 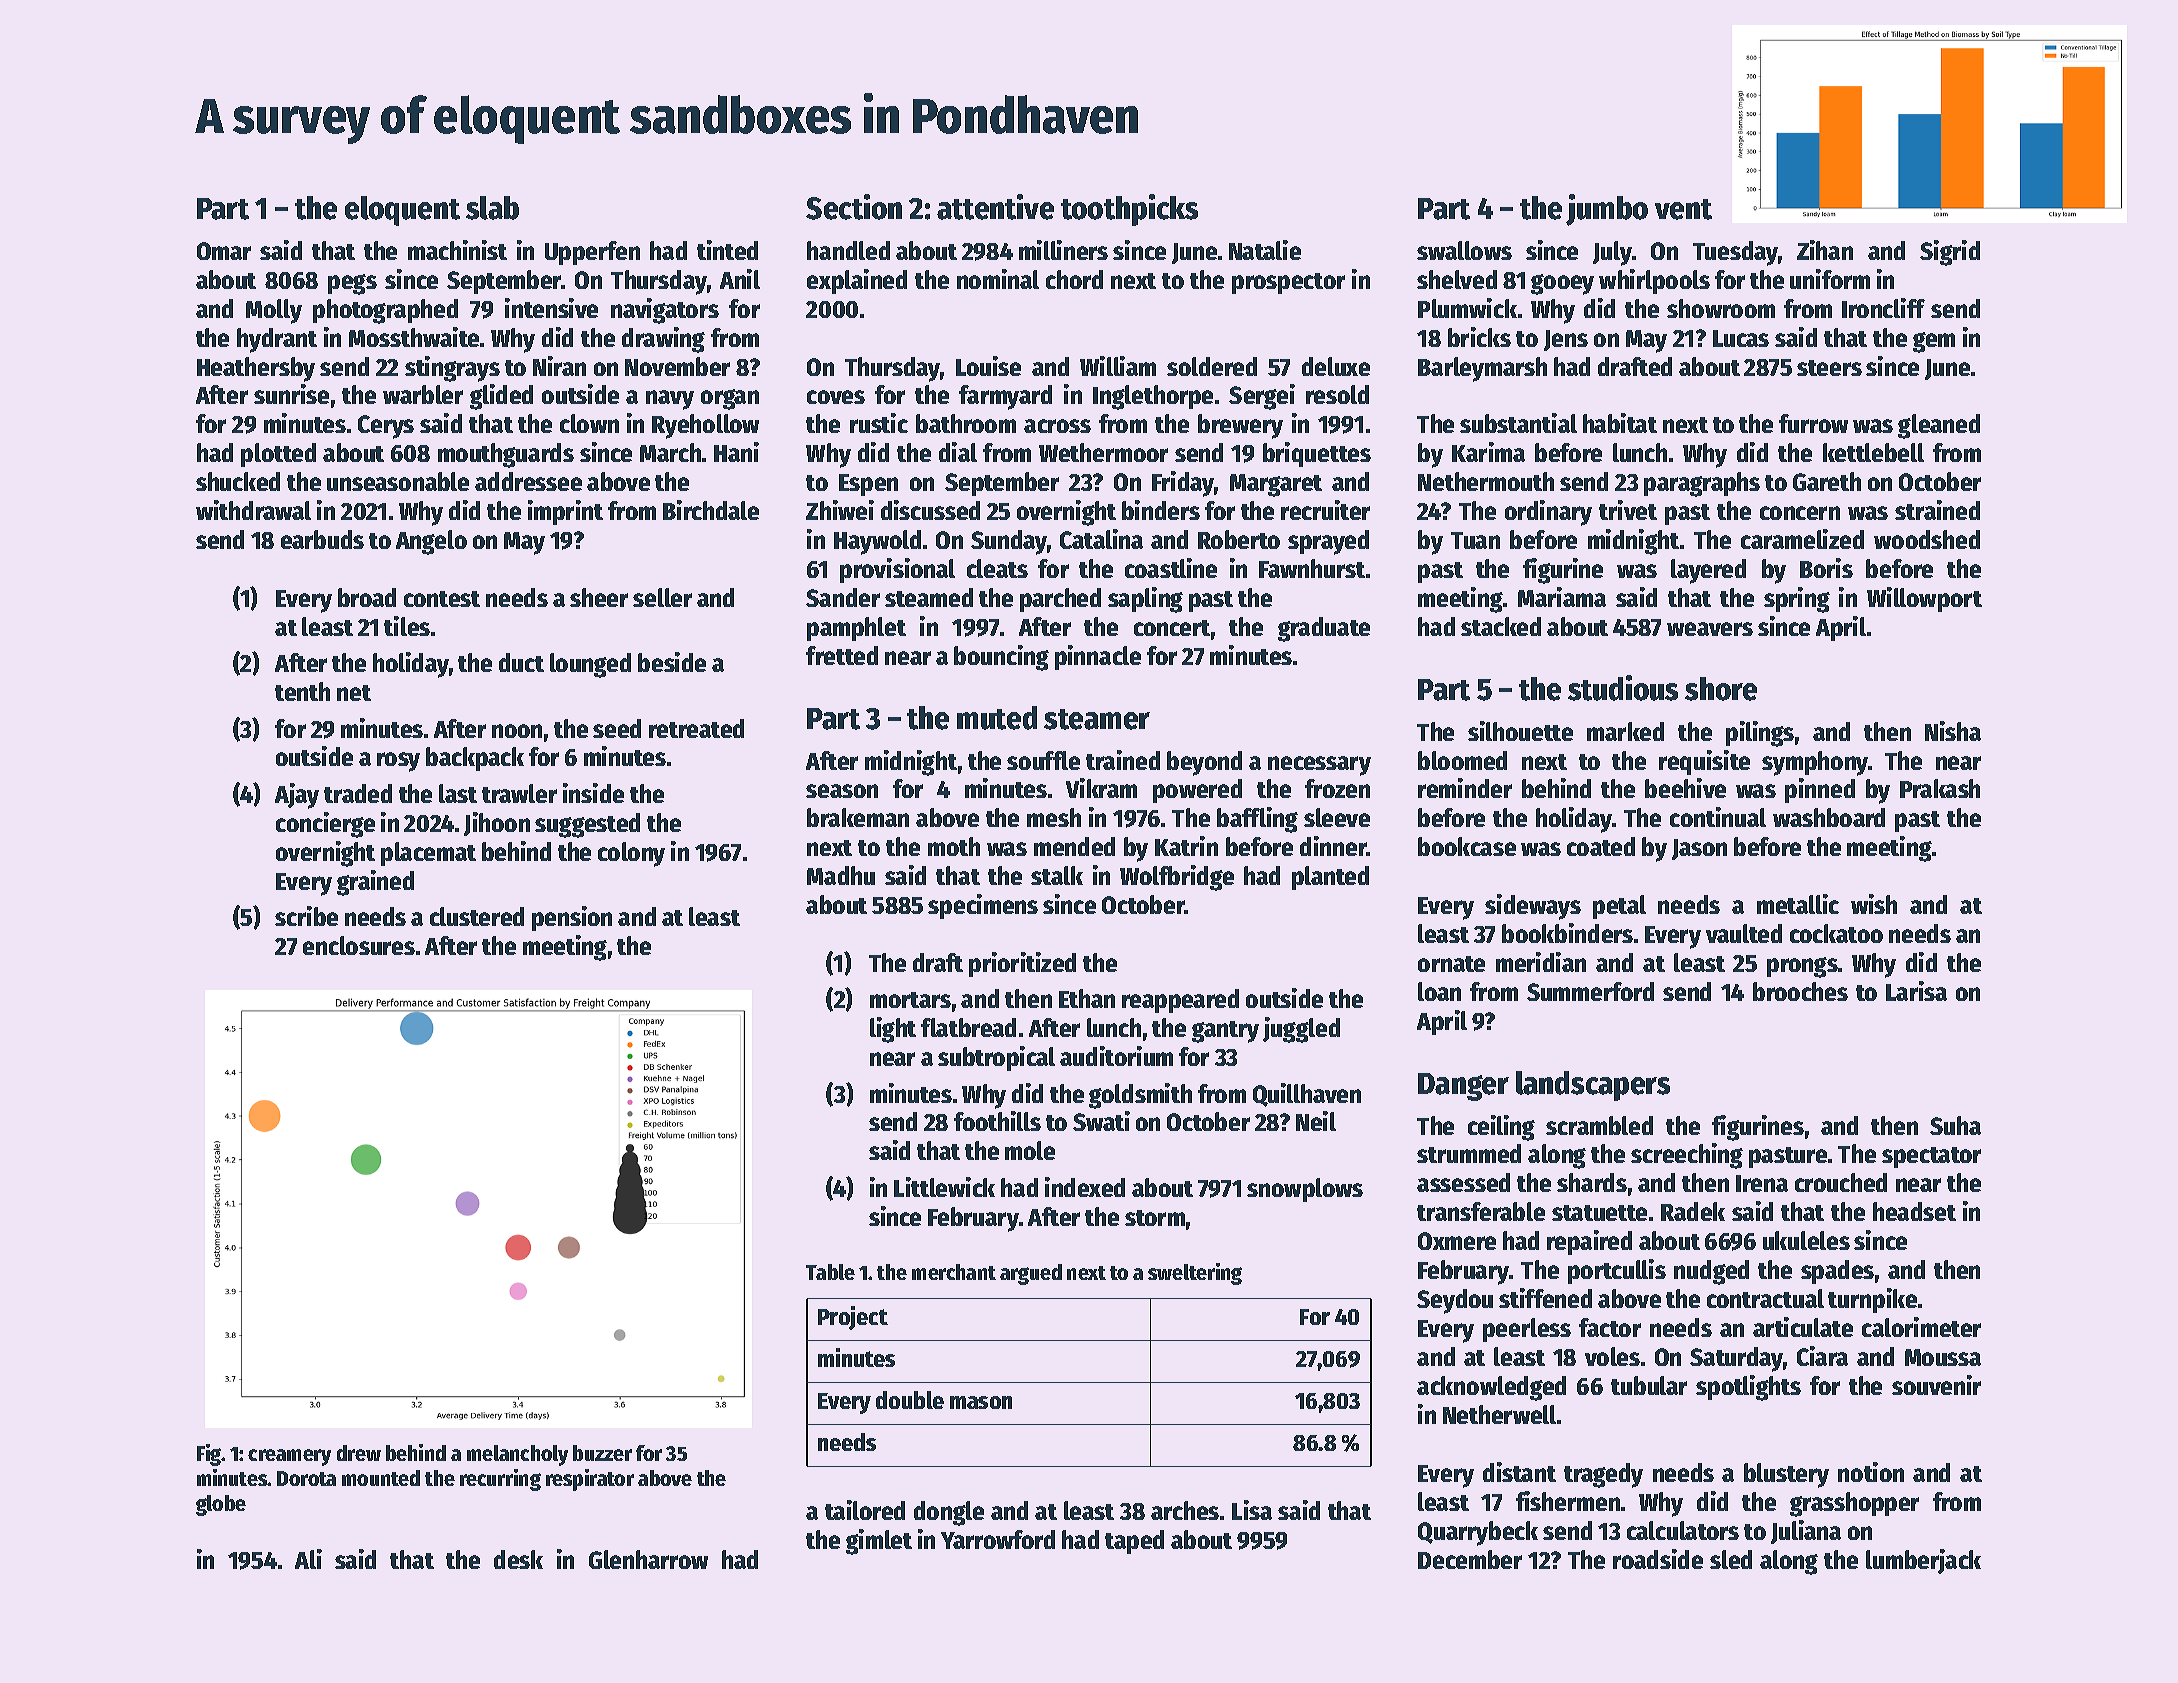 I want to click on Natalie, so click(x=1265, y=250).
